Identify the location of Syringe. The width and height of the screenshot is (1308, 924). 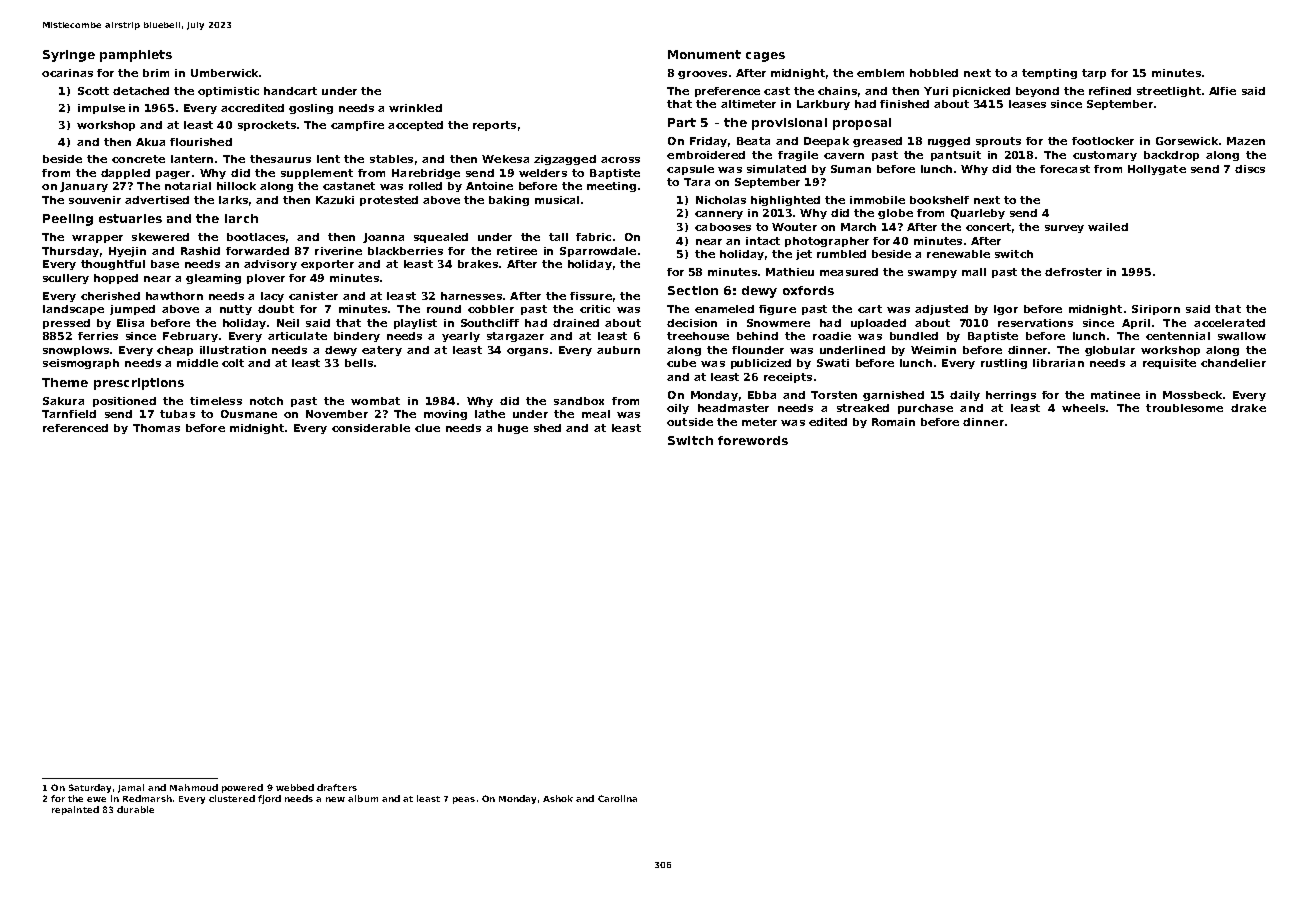
(69, 56).
